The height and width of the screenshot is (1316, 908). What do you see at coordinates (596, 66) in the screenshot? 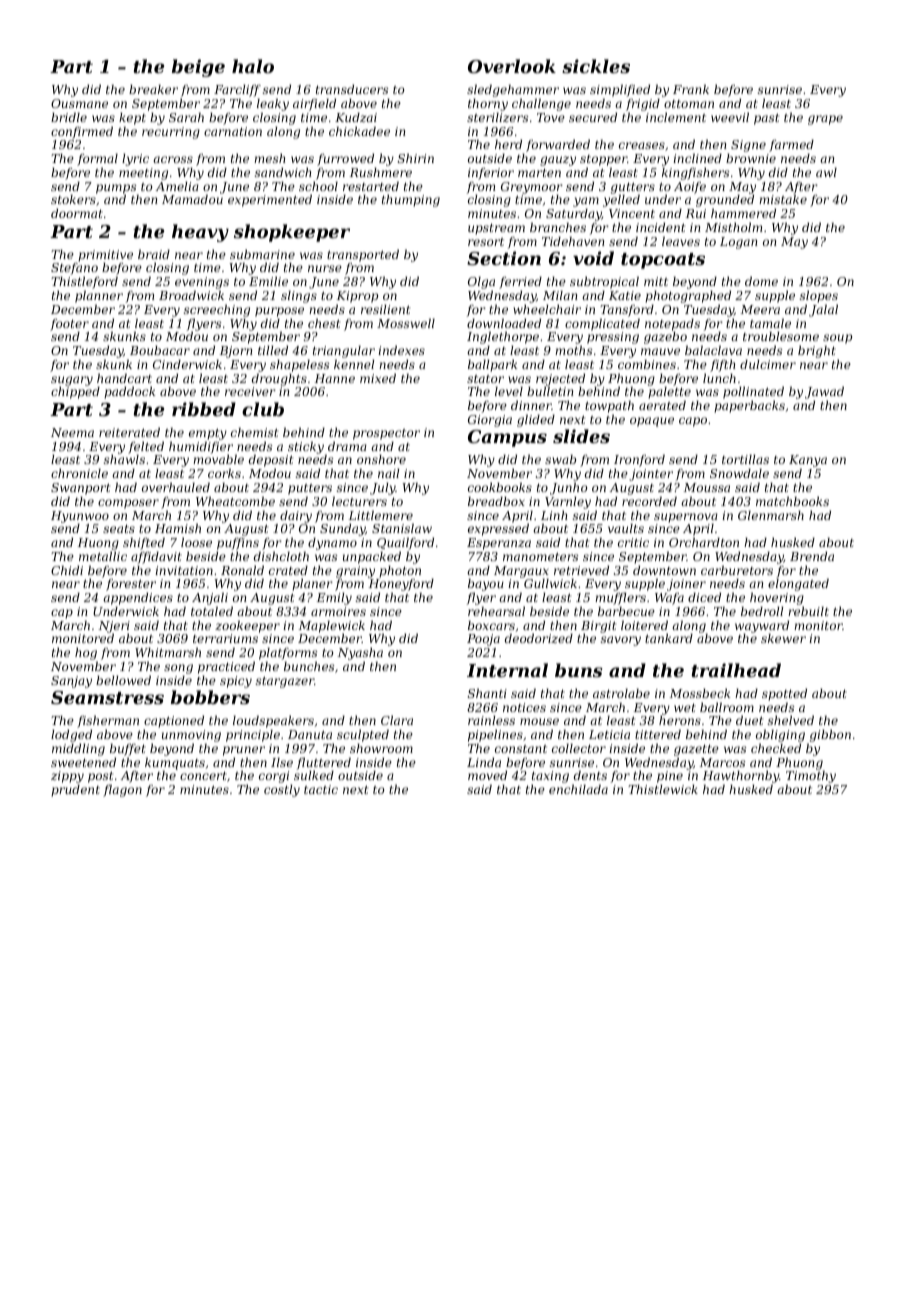
I see `sickles` at bounding box center [596, 66].
